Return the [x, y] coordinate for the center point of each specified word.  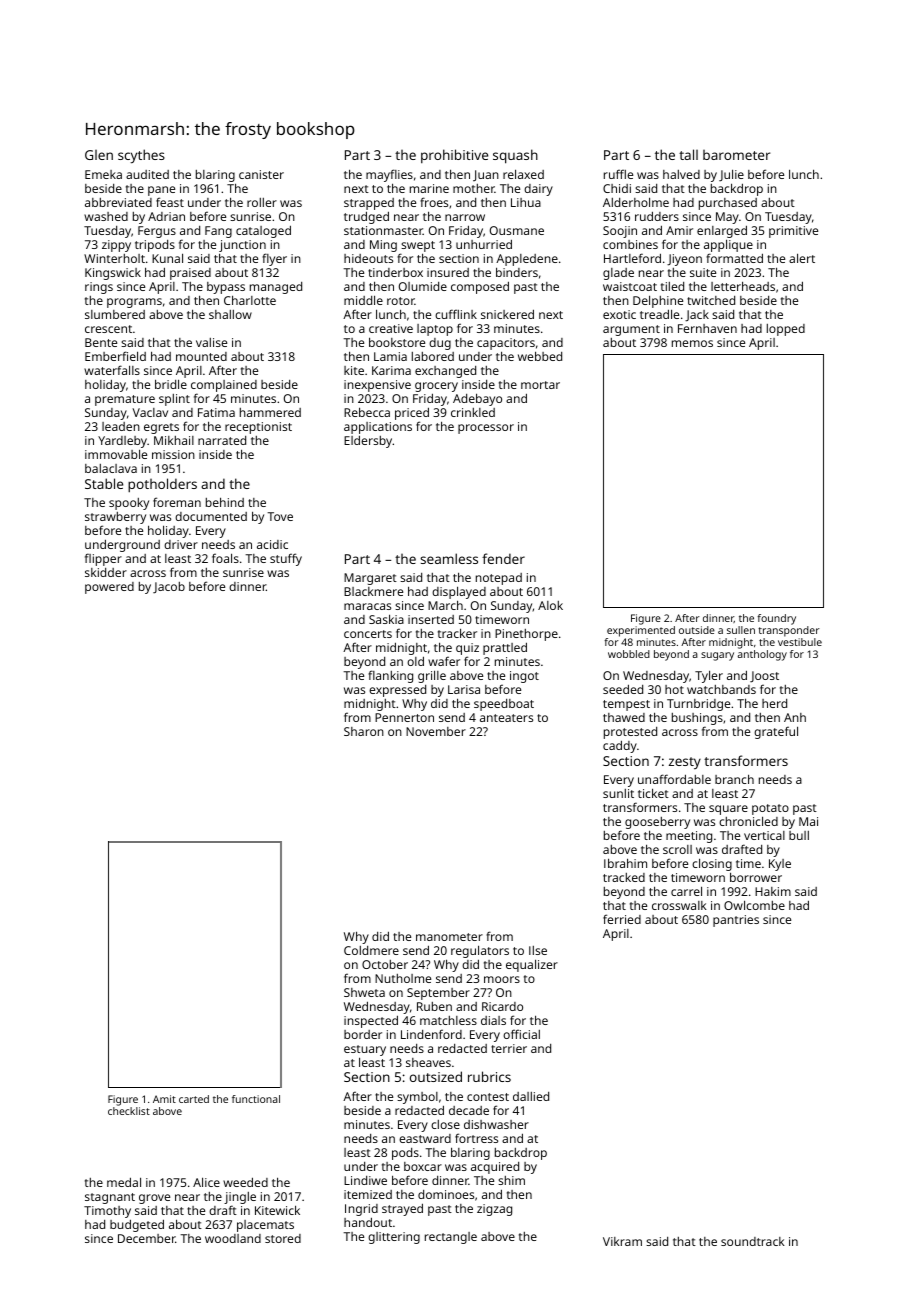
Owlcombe [754, 905]
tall [688, 154]
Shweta [364, 992]
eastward [425, 1138]
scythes [141, 156]
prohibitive [454, 156]
